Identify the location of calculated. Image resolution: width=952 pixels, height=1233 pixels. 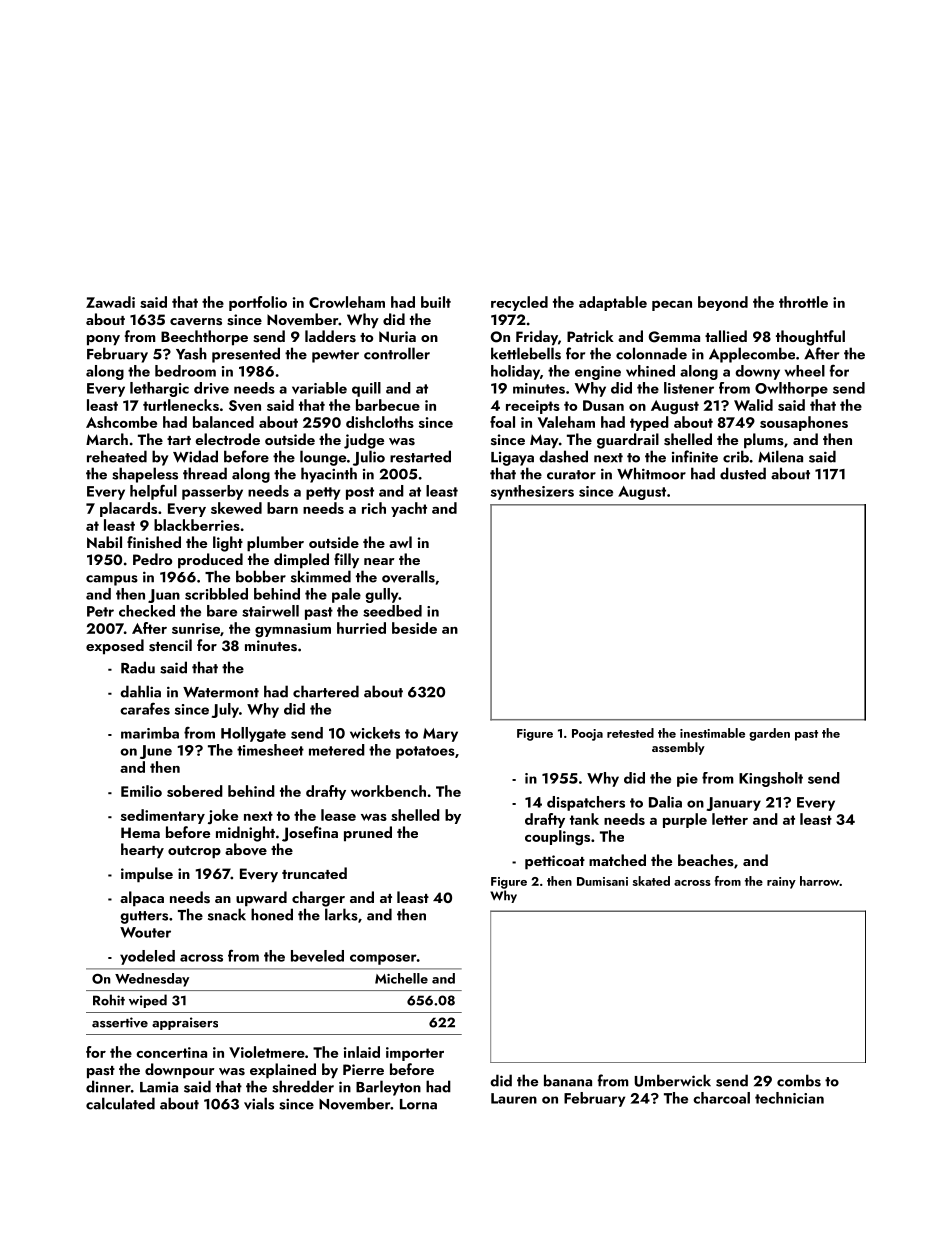
(120, 1103).
